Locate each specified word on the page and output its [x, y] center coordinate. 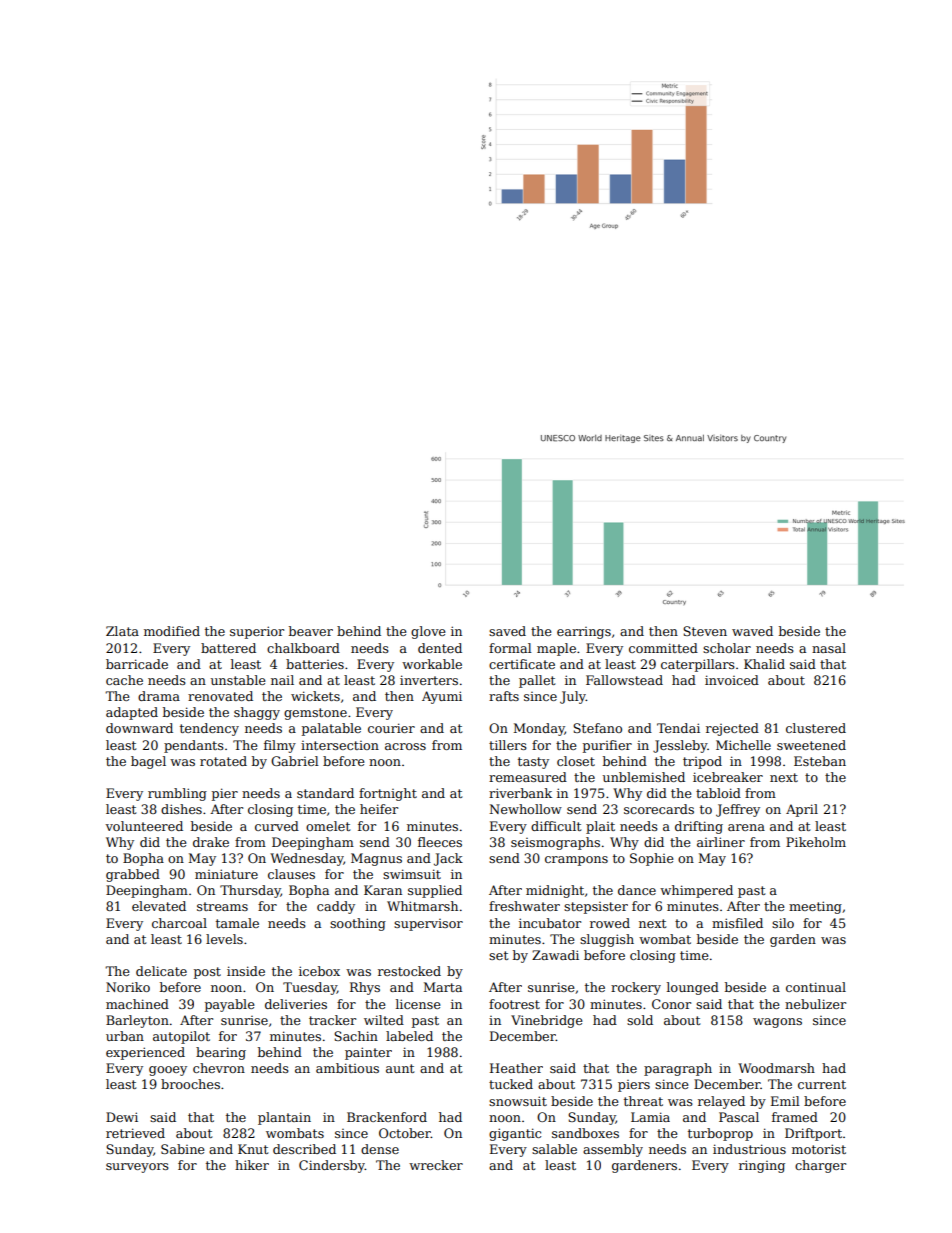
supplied [435, 891]
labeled [409, 1036]
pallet [537, 681]
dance [637, 890]
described [304, 1149]
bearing [221, 1053]
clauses [291, 874]
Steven [705, 631]
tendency [209, 729]
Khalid [764, 664]
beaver [311, 631]
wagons [777, 1023]
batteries [315, 664]
